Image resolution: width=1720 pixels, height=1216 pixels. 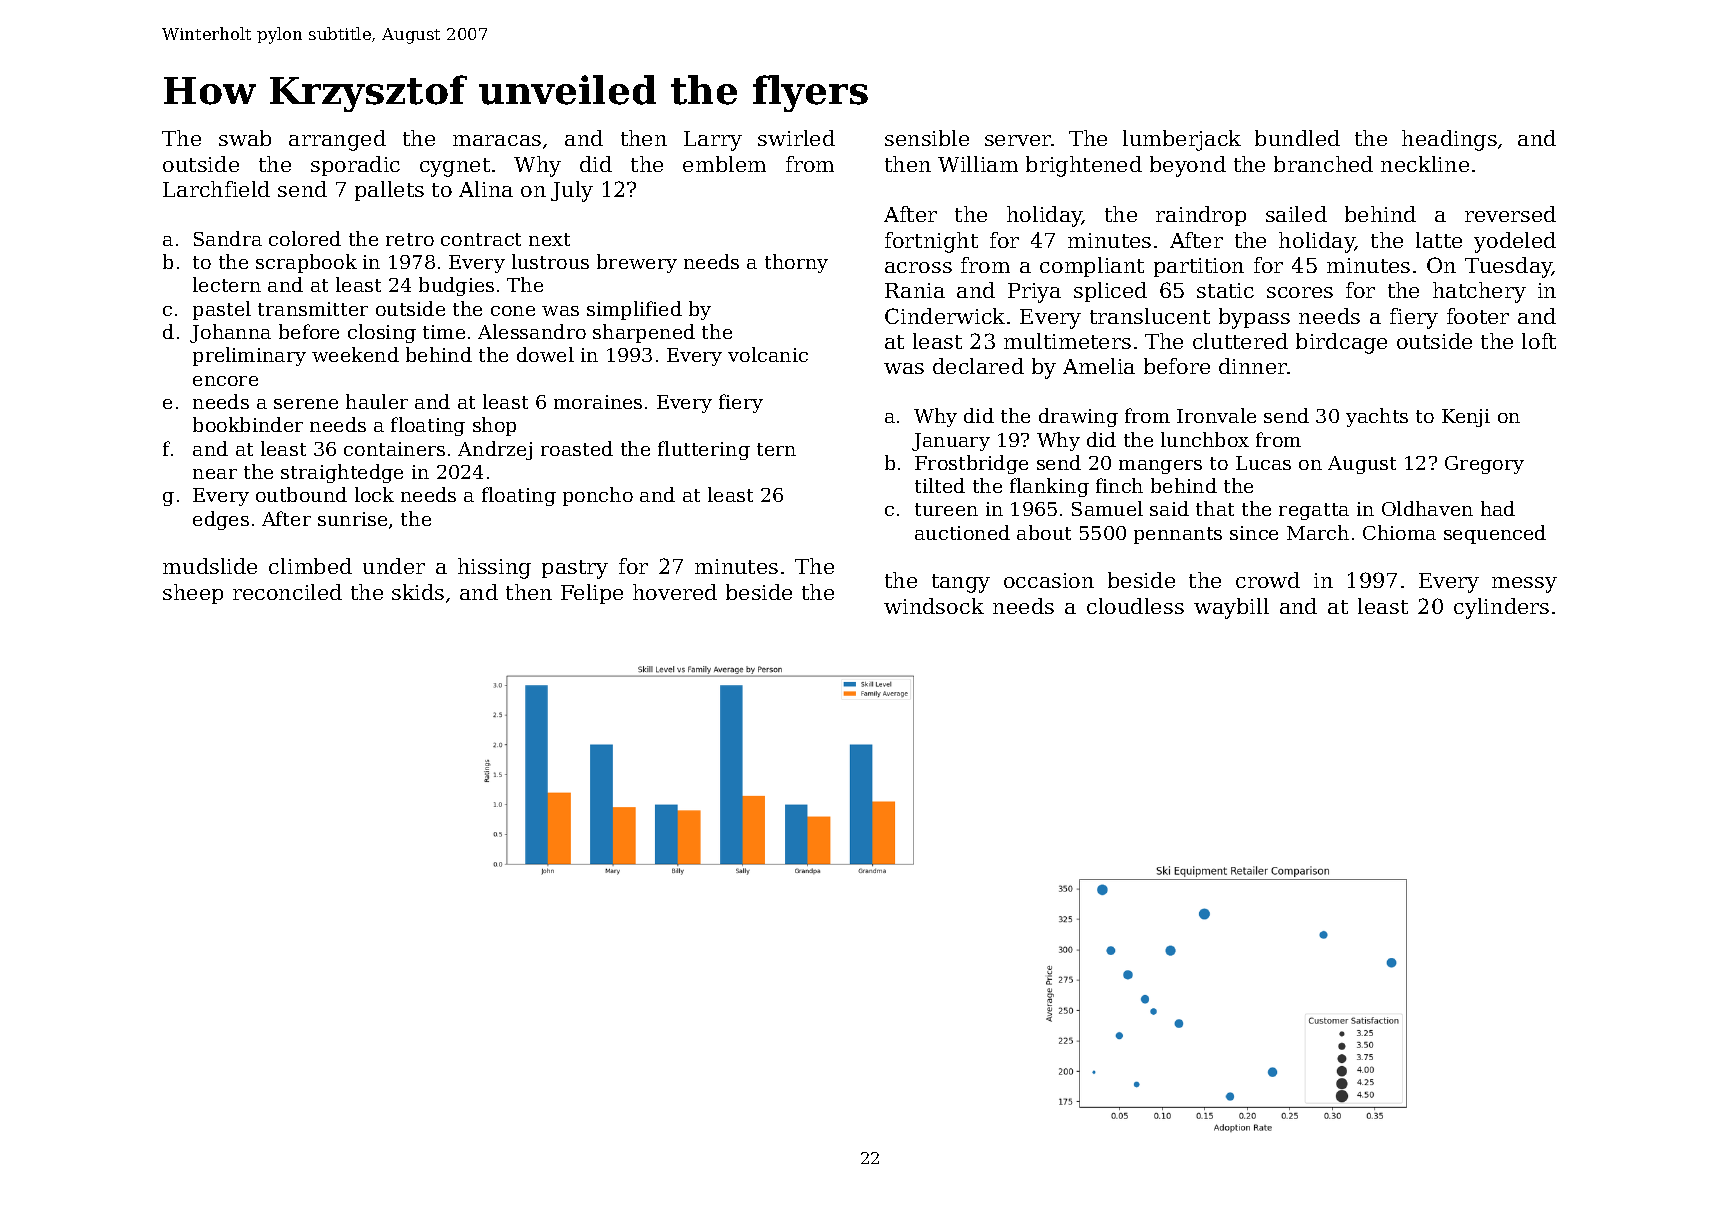 I want to click on retro, so click(x=410, y=239).
